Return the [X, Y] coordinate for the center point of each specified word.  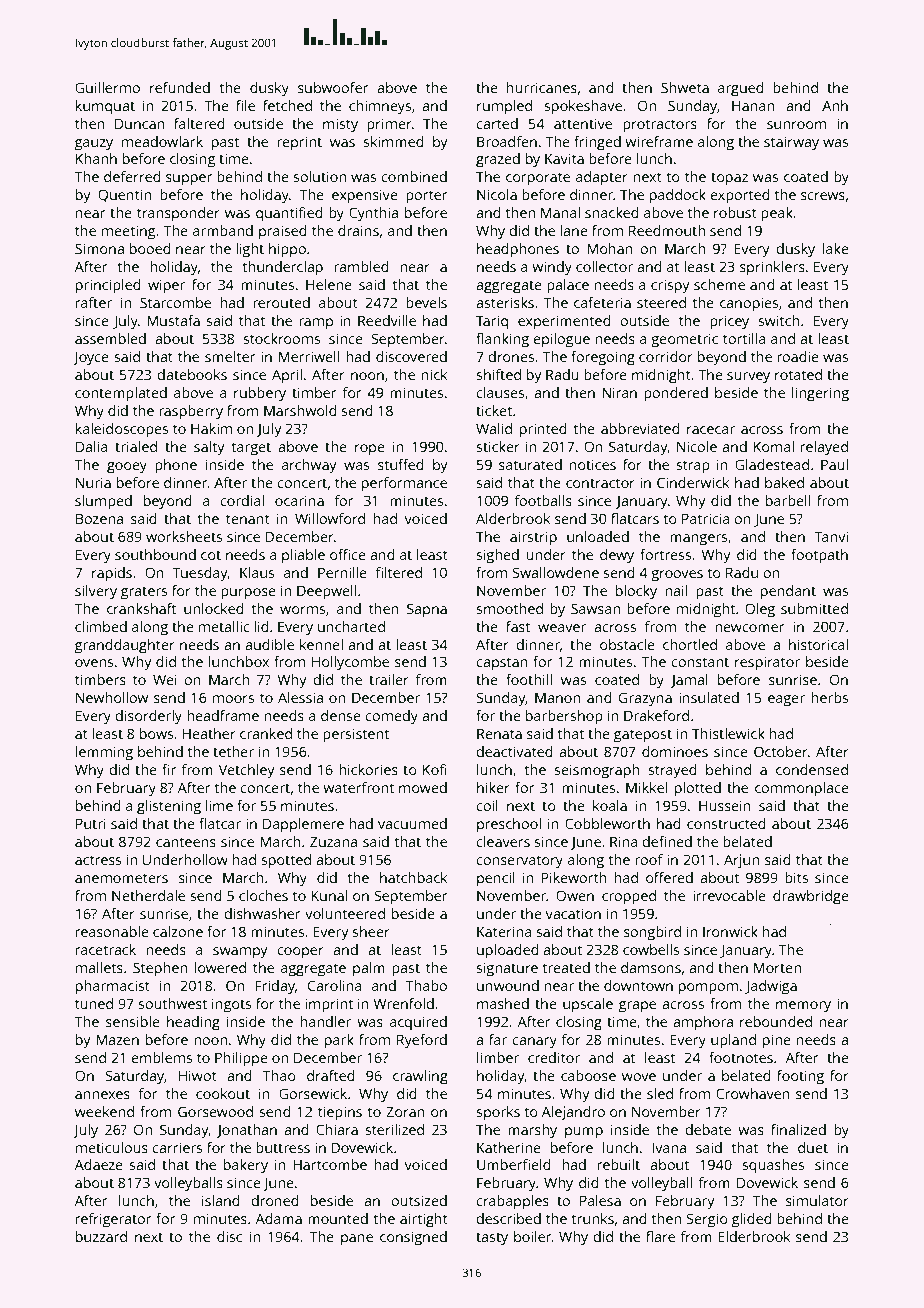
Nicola [497, 194]
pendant [788, 592]
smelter [230, 356]
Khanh [96, 158]
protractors [660, 126]
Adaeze [99, 1164]
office [348, 554]
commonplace [802, 789]
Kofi [435, 769]
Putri [91, 823]
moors [233, 699]
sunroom [796, 125]
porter [426, 197]
